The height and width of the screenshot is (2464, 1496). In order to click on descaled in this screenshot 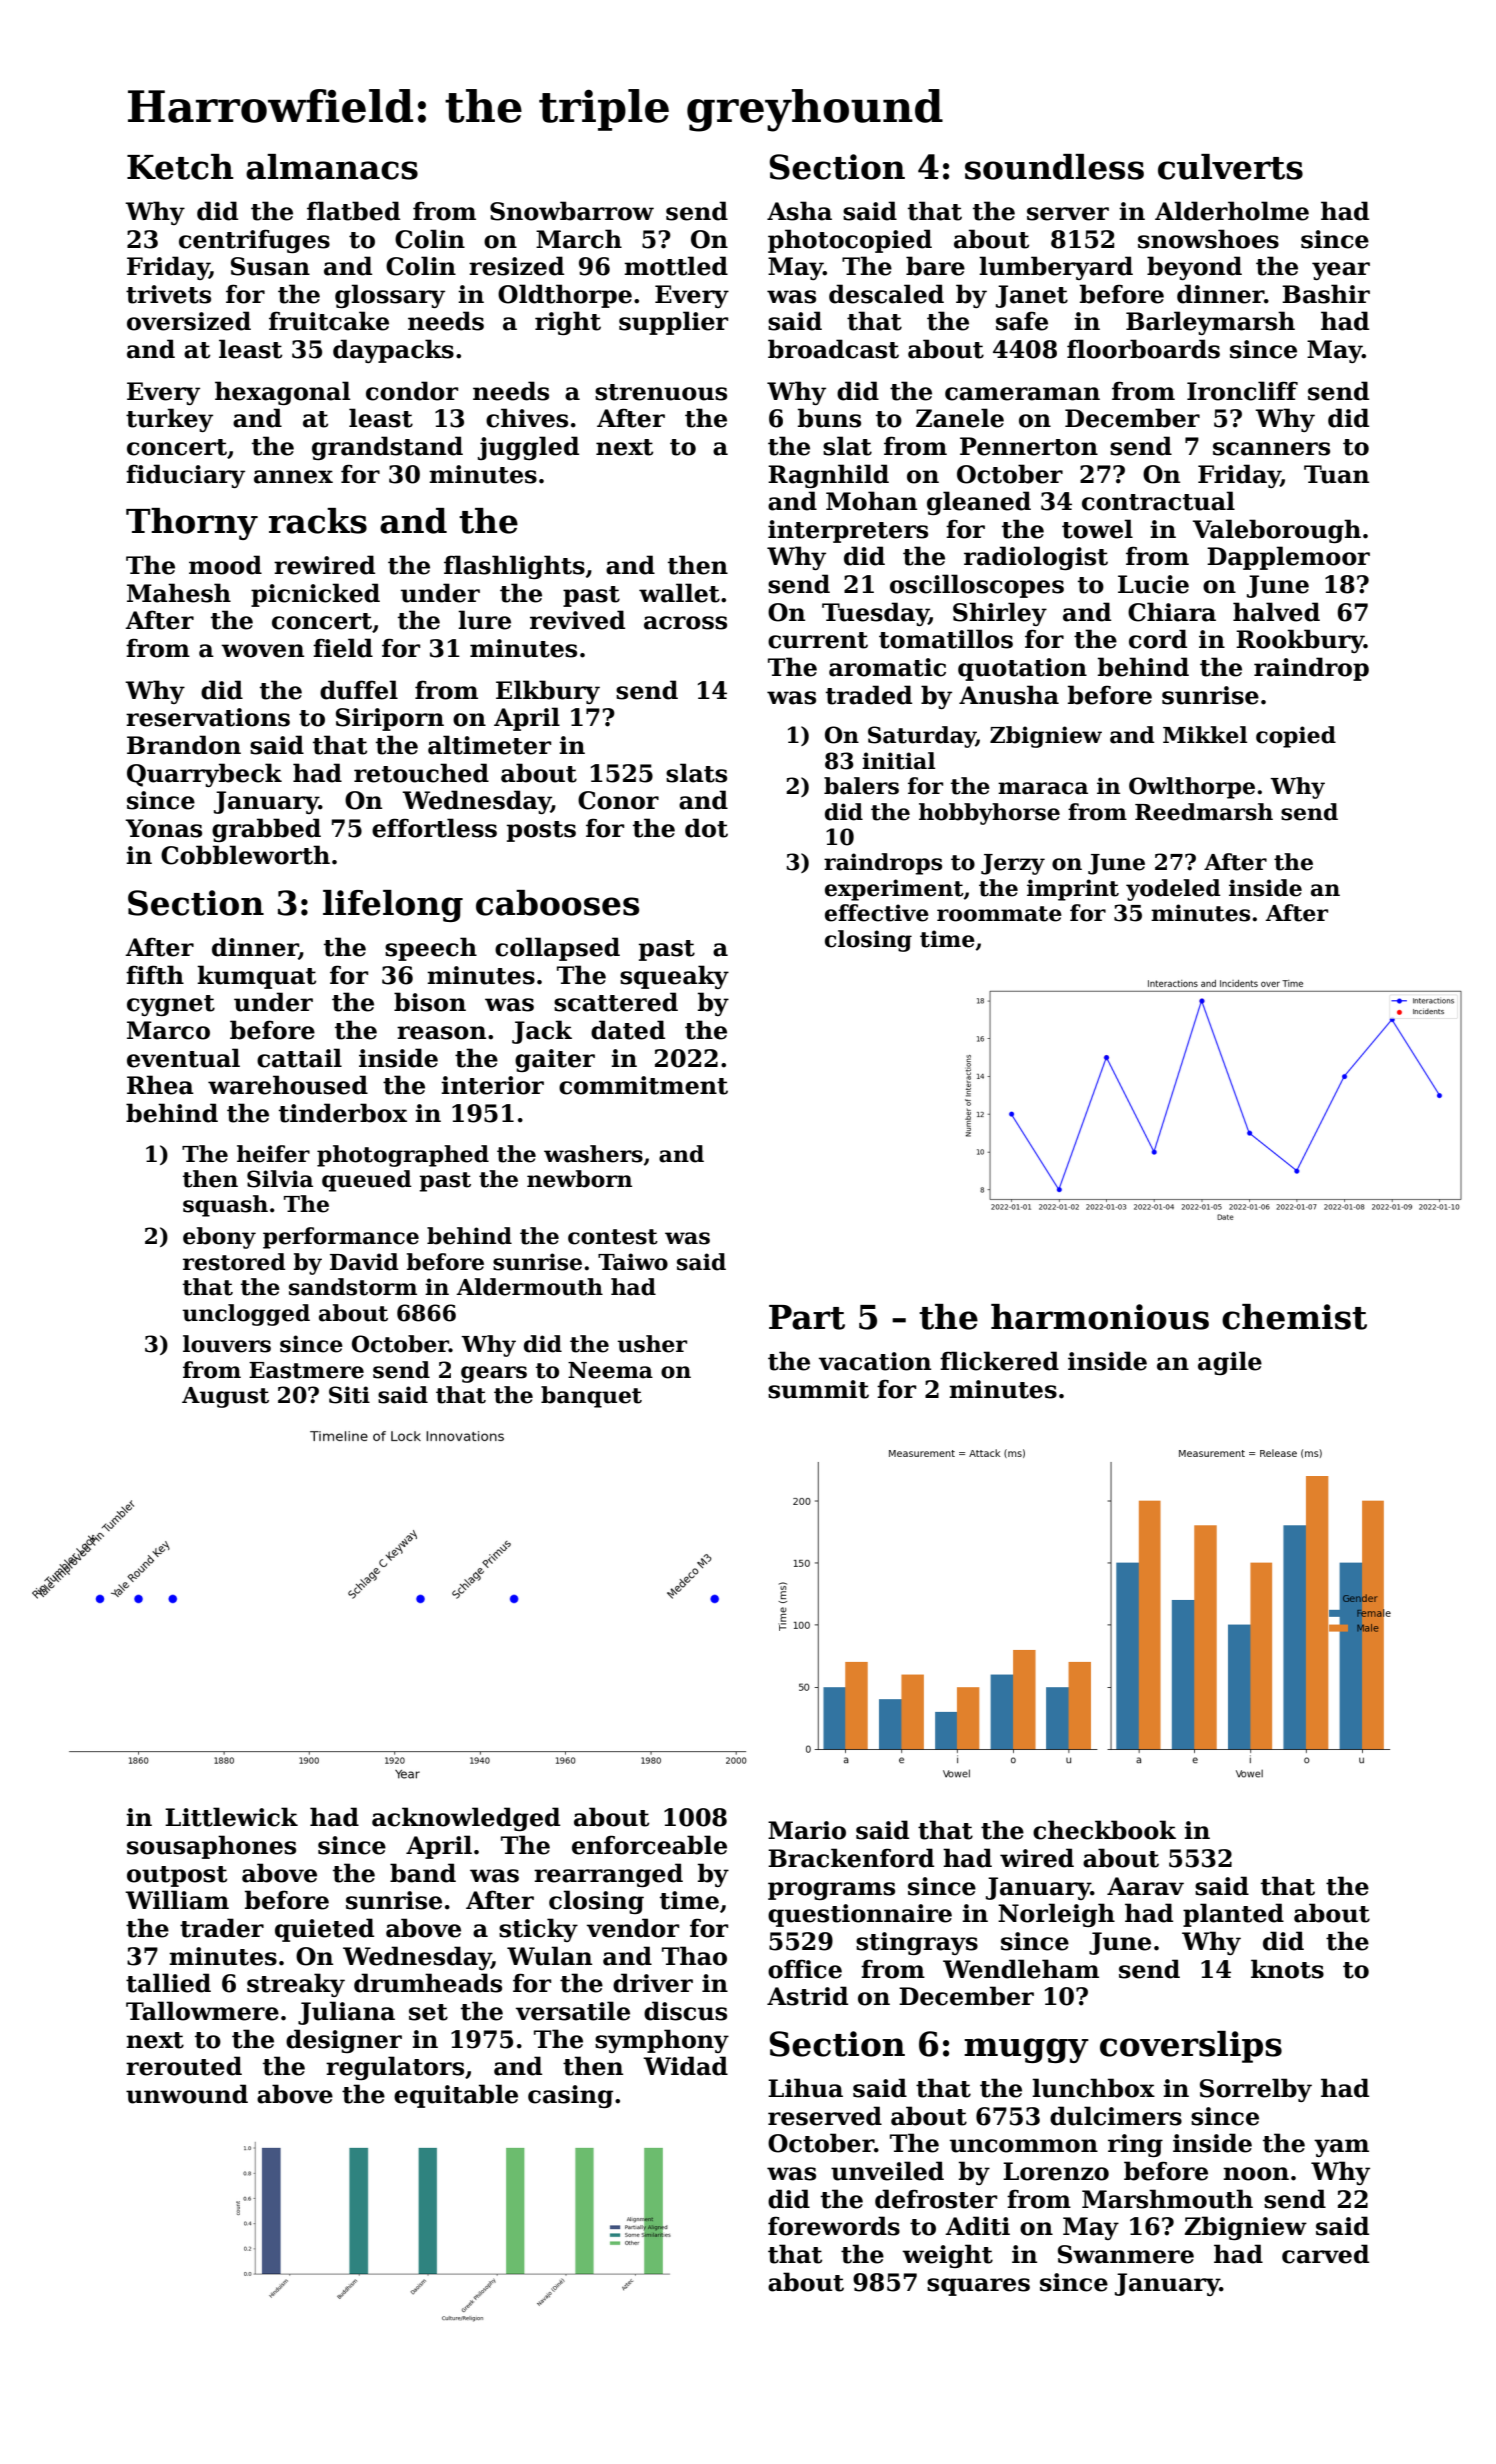, I will do `click(886, 294)`.
